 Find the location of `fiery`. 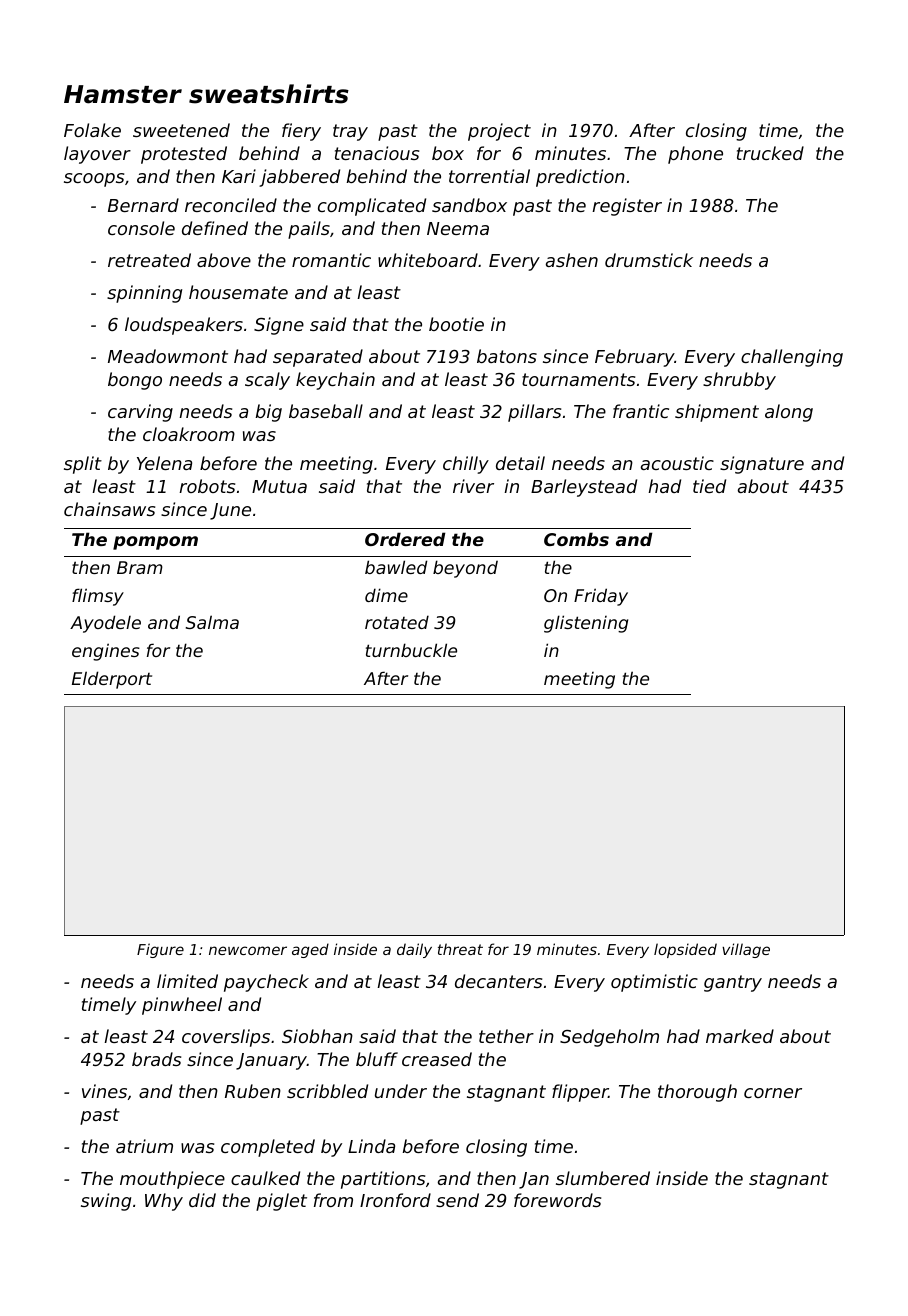

fiery is located at coordinates (301, 132).
